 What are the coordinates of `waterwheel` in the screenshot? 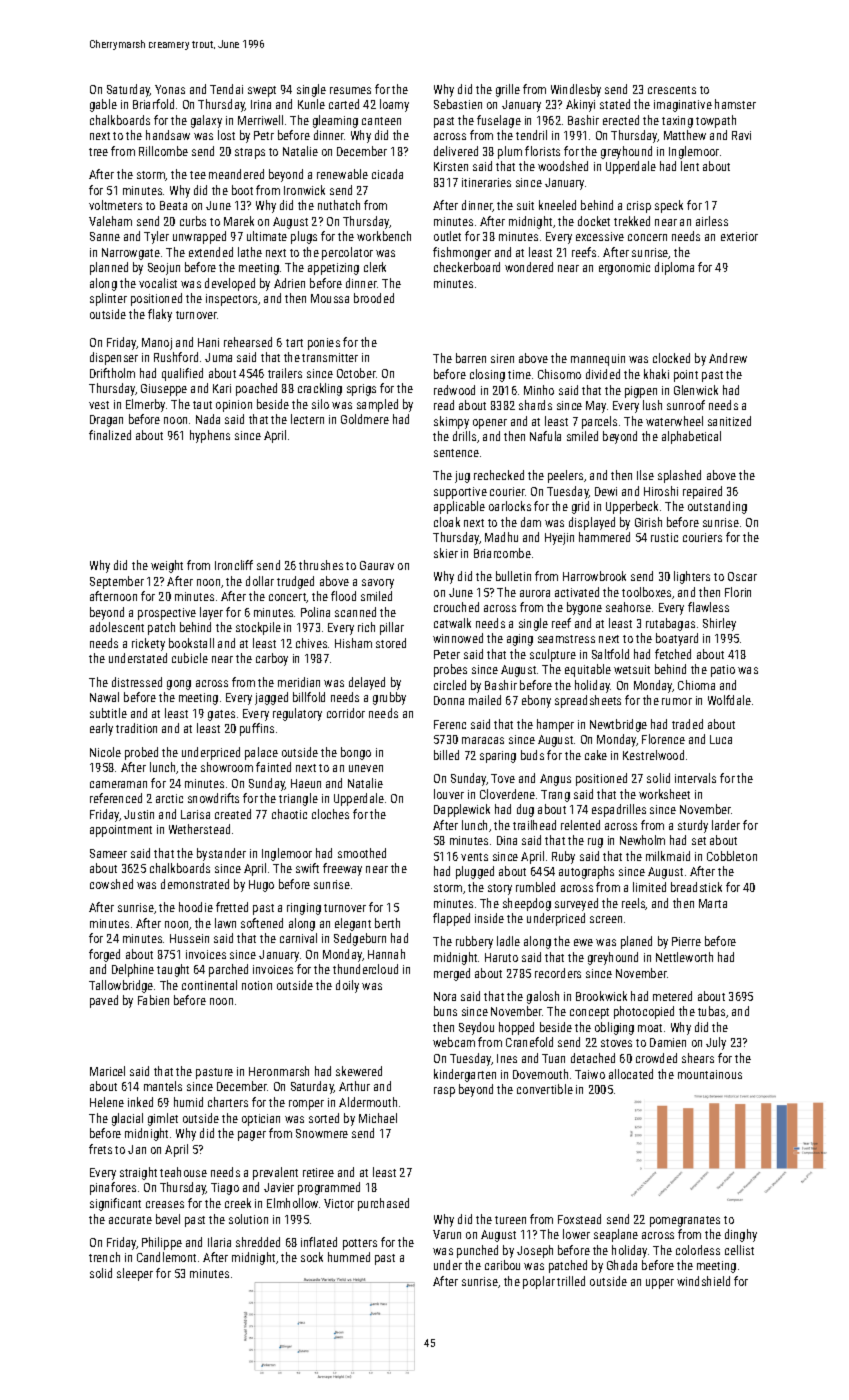 It's located at (674, 421).
